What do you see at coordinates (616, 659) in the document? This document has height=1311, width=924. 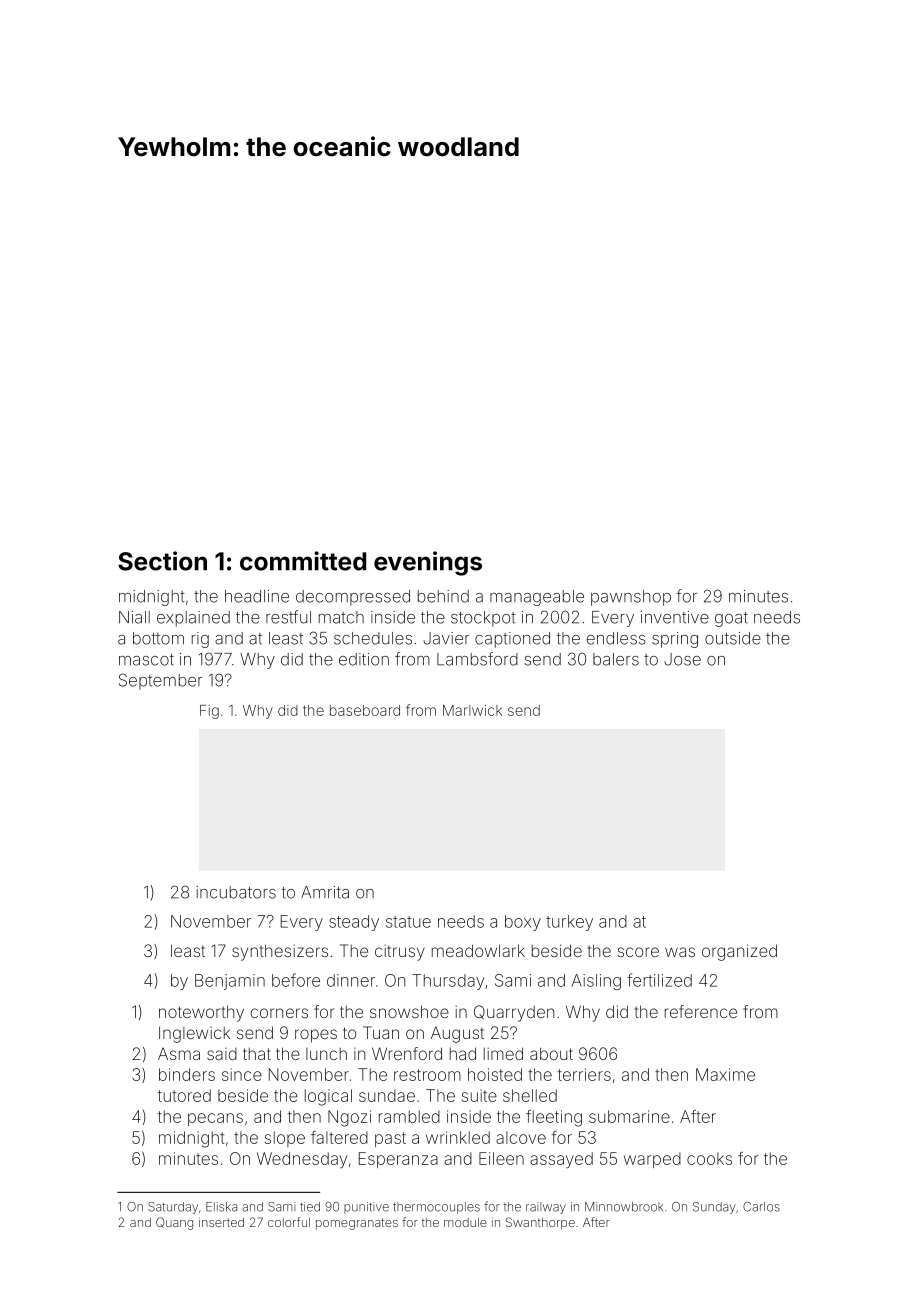 I see `balers` at bounding box center [616, 659].
